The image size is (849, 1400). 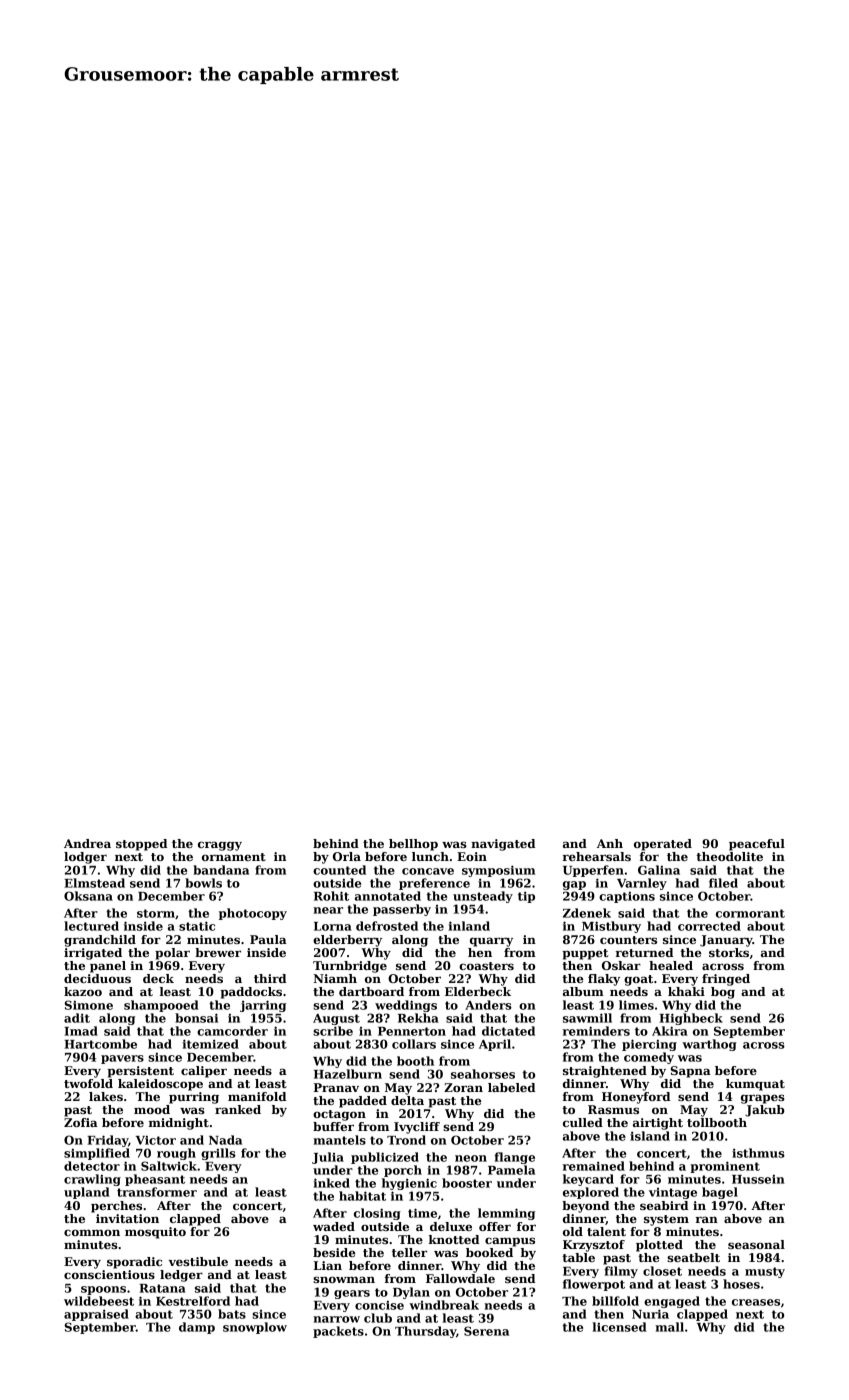 I want to click on concave, so click(x=428, y=871).
